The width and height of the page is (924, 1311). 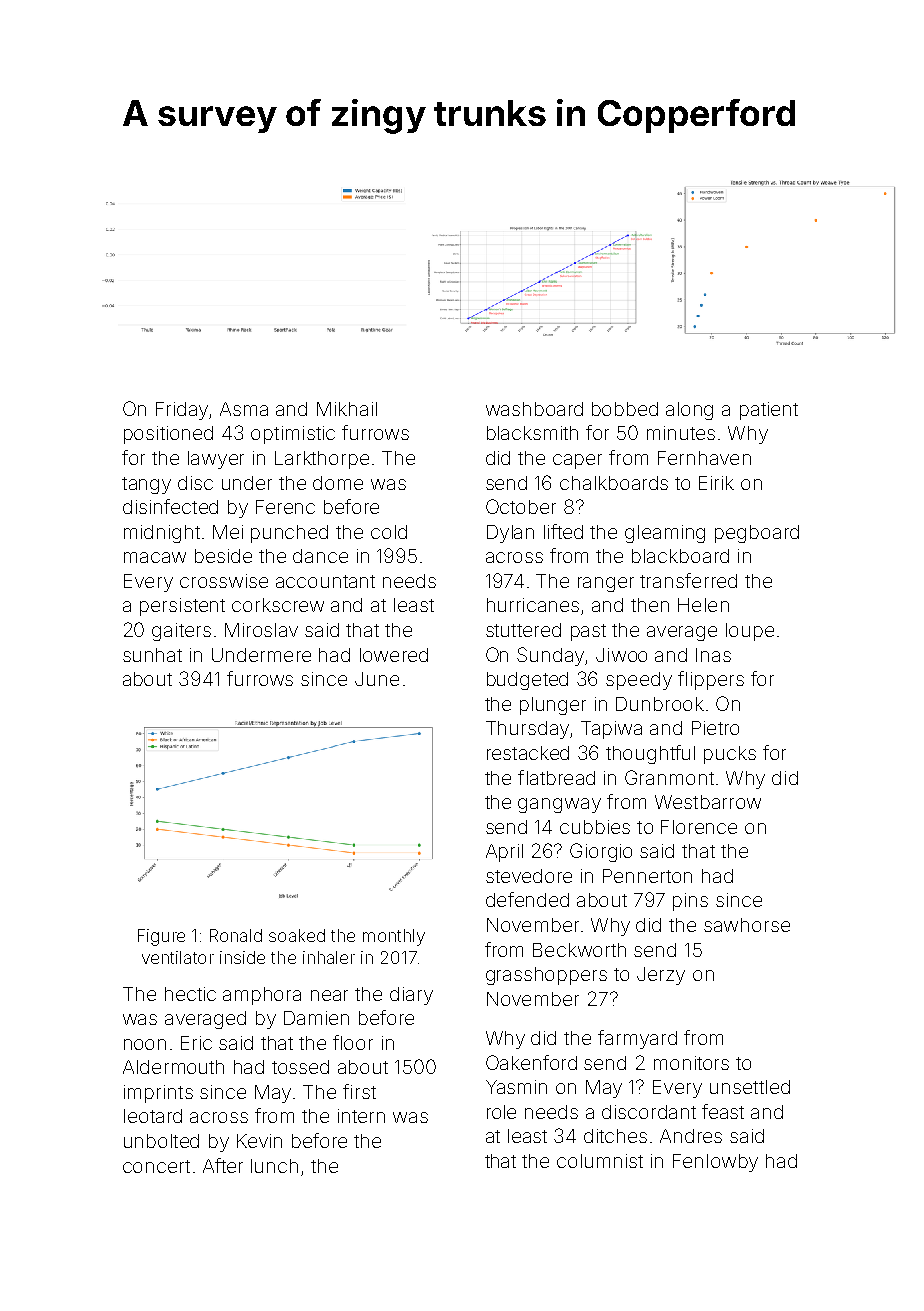 What do you see at coordinates (146, 485) in the page?
I see `tangy` at bounding box center [146, 485].
